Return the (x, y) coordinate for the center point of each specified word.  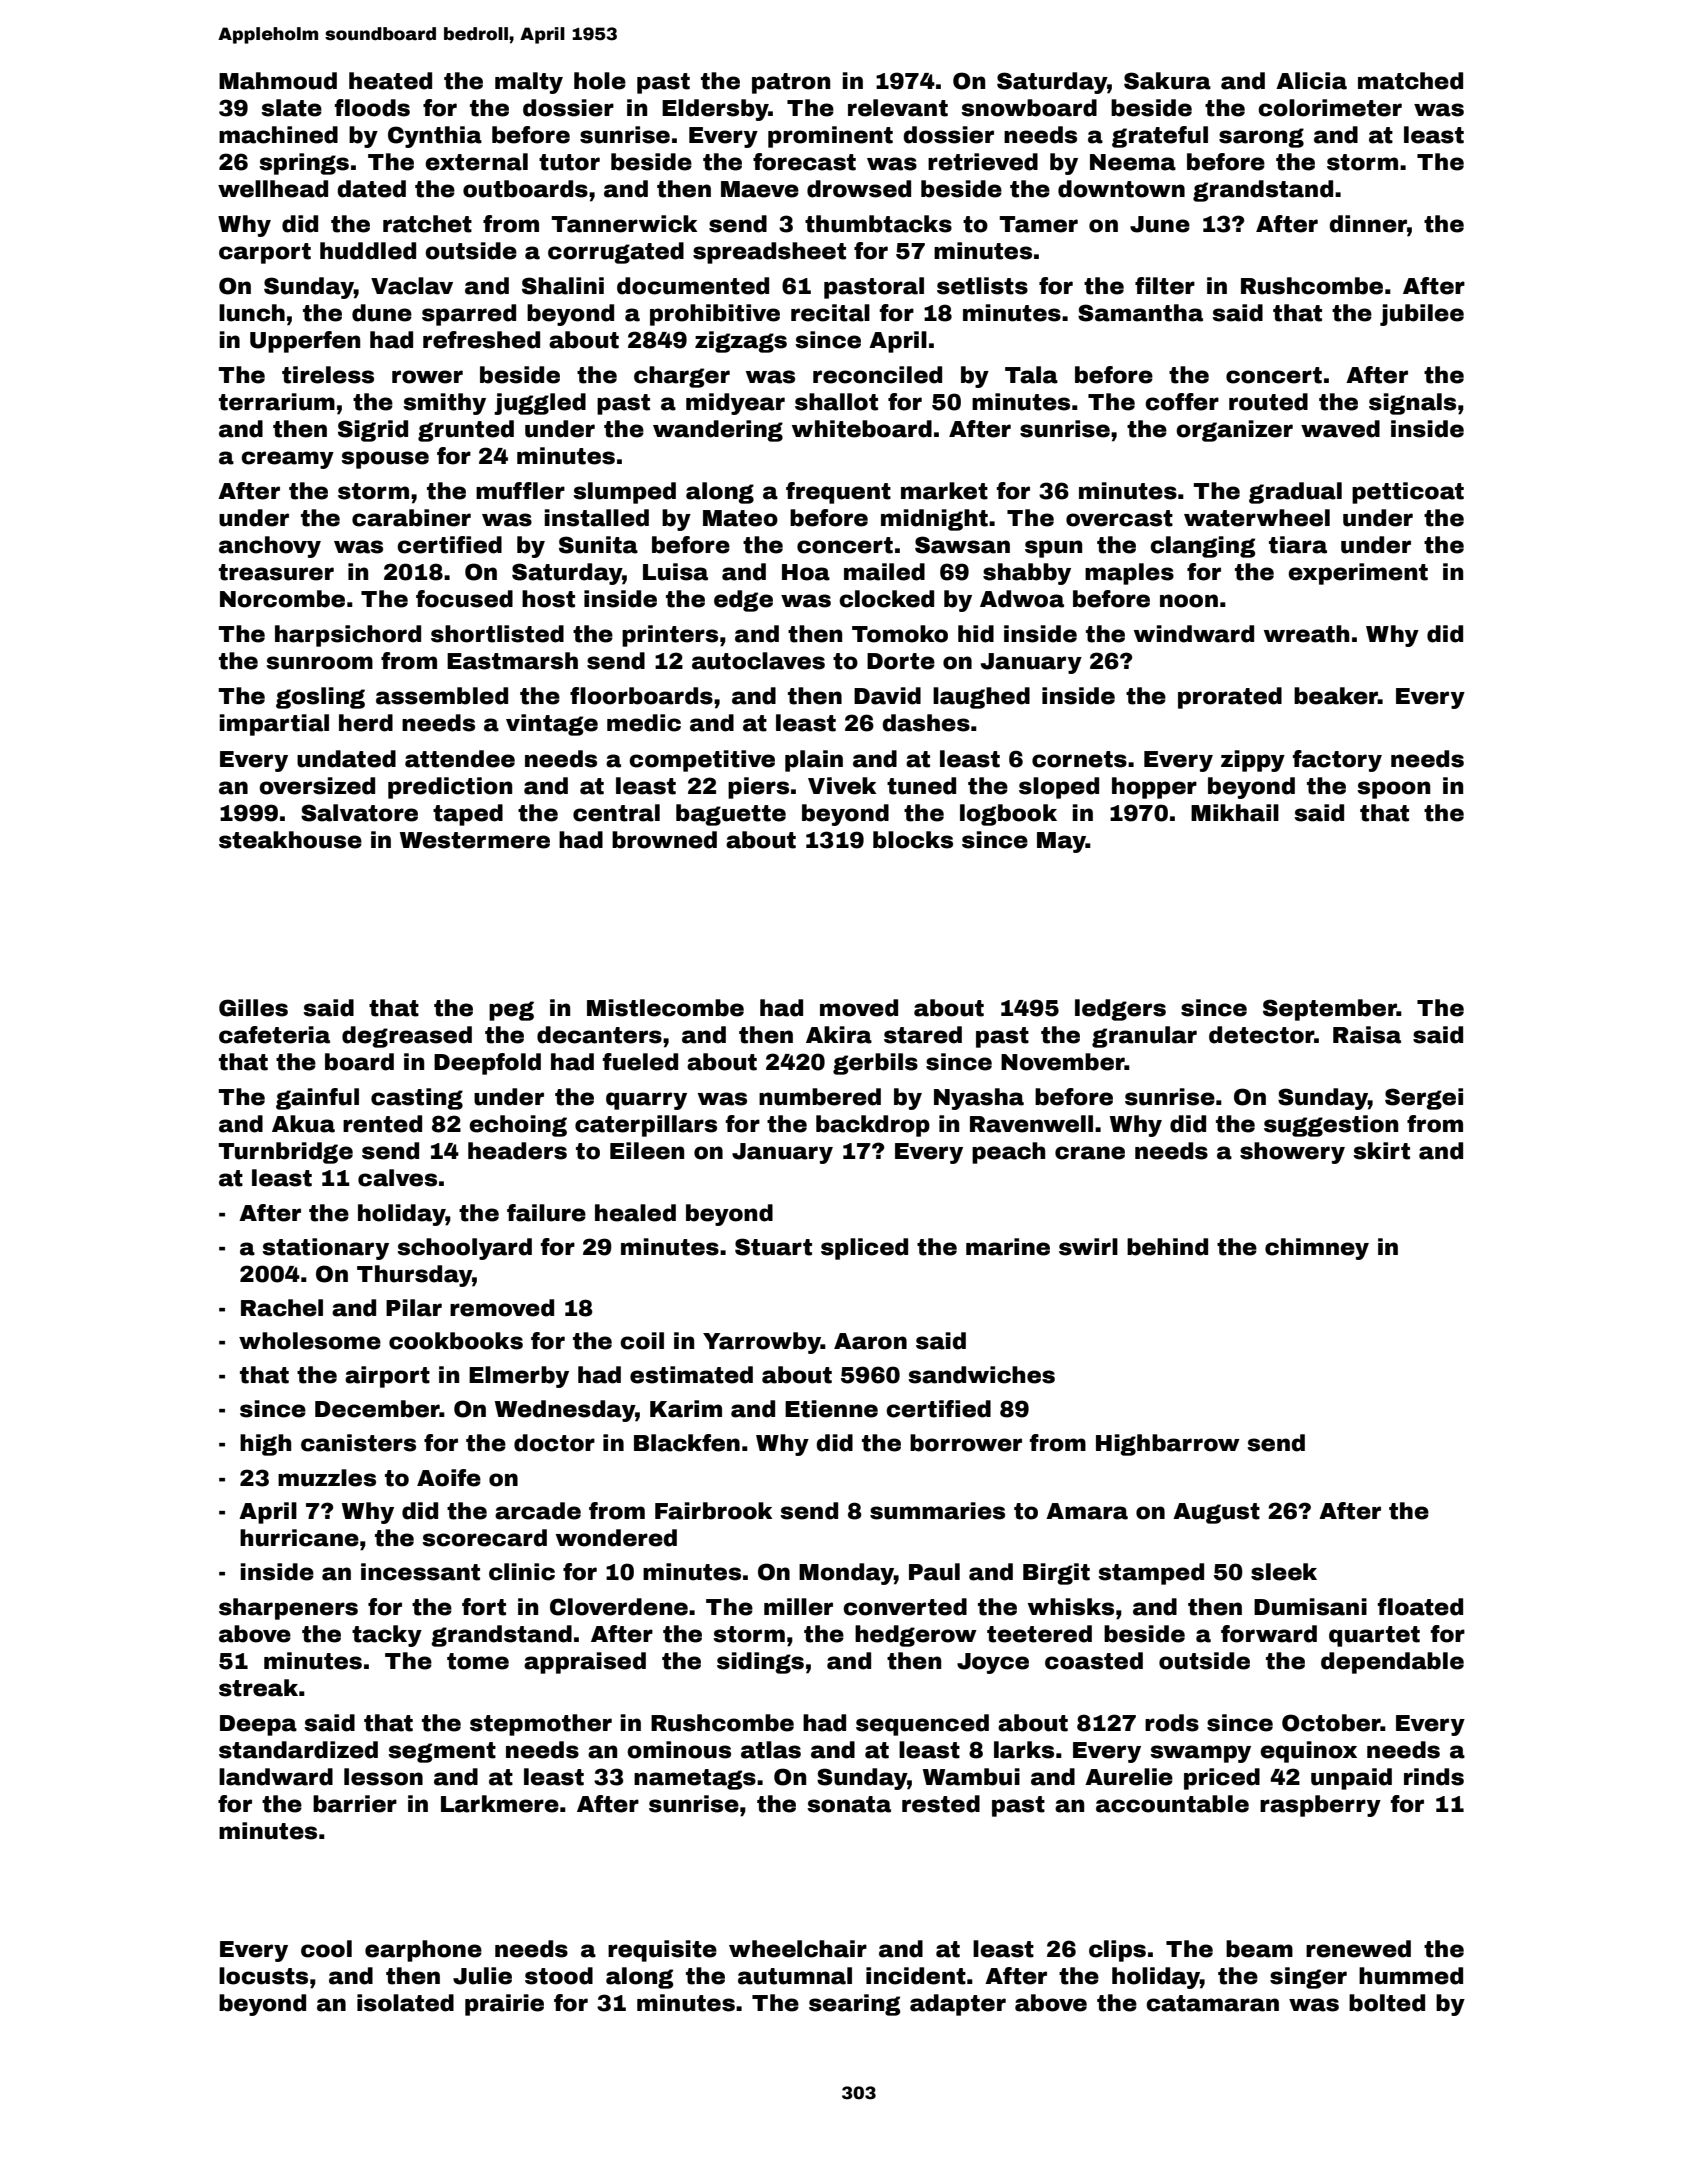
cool (326, 1949)
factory (1337, 761)
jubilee (1422, 315)
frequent (838, 493)
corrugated (616, 253)
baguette (731, 815)
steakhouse (290, 840)
